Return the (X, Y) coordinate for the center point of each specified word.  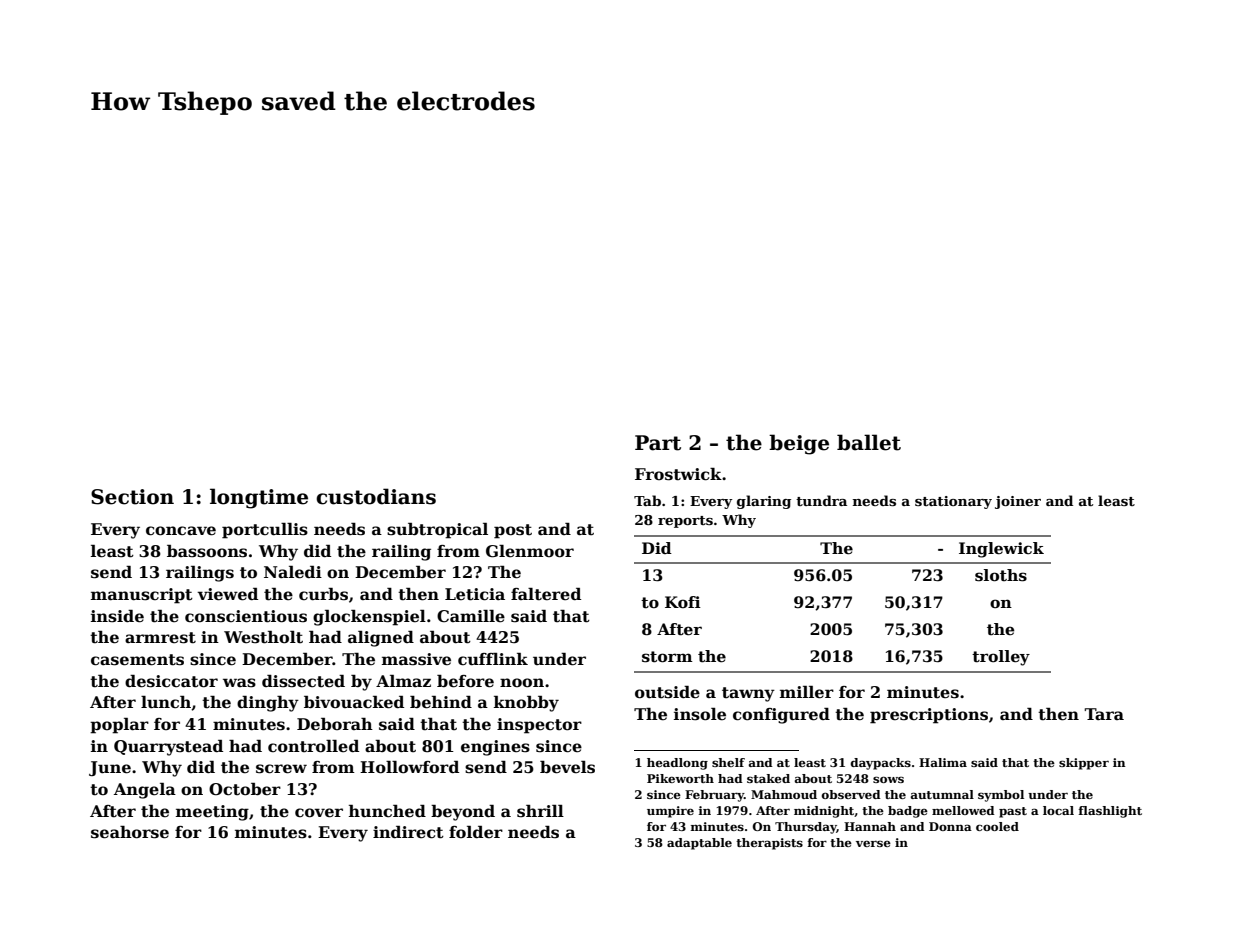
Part (658, 443)
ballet (869, 442)
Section (132, 497)
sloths (1001, 575)
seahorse (130, 832)
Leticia (475, 594)
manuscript (142, 596)
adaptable (699, 844)
